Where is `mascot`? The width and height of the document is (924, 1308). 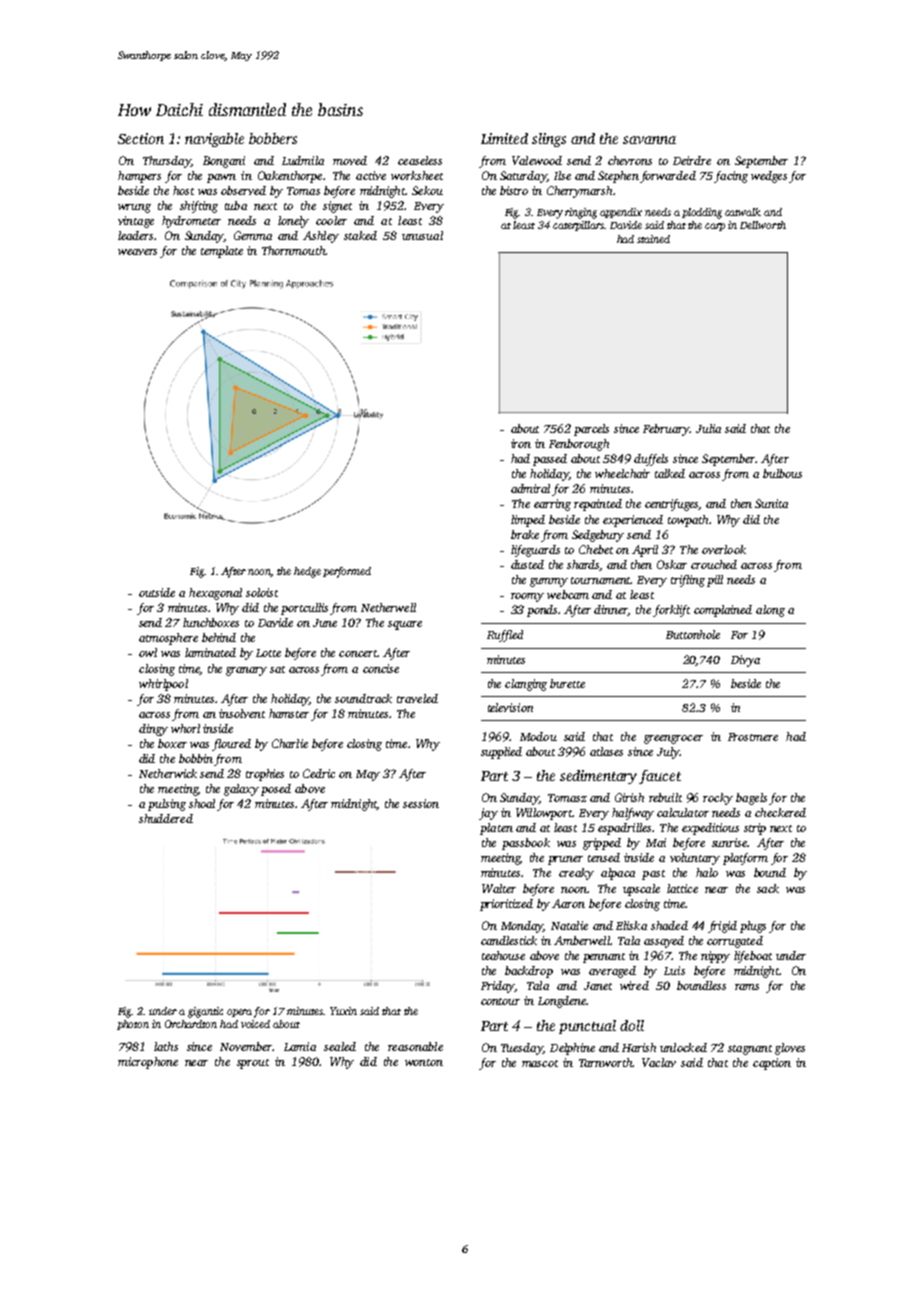
mascot is located at coordinates (540, 1063).
